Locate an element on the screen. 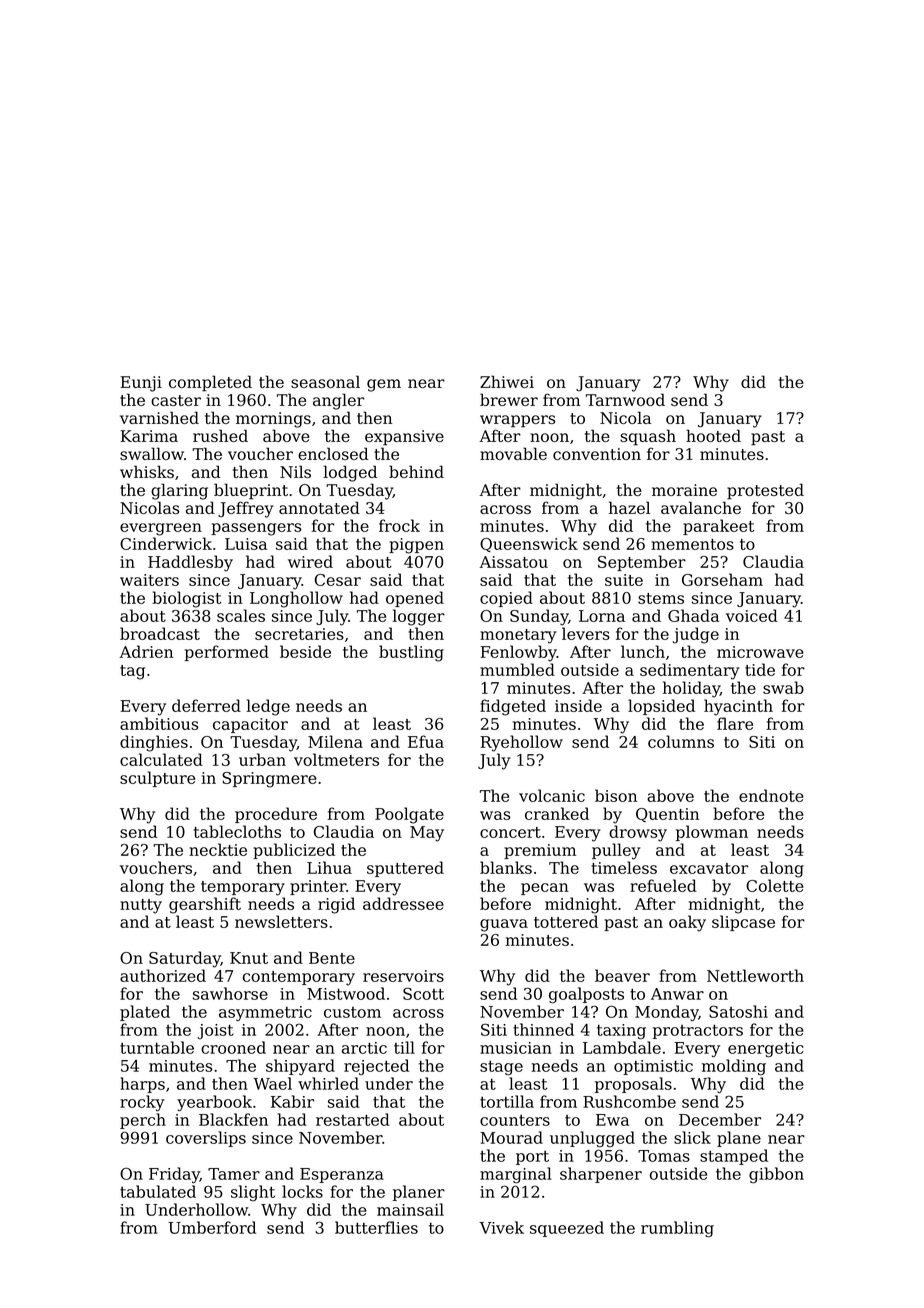 The image size is (924, 1308). Eunji is located at coordinates (141, 384).
